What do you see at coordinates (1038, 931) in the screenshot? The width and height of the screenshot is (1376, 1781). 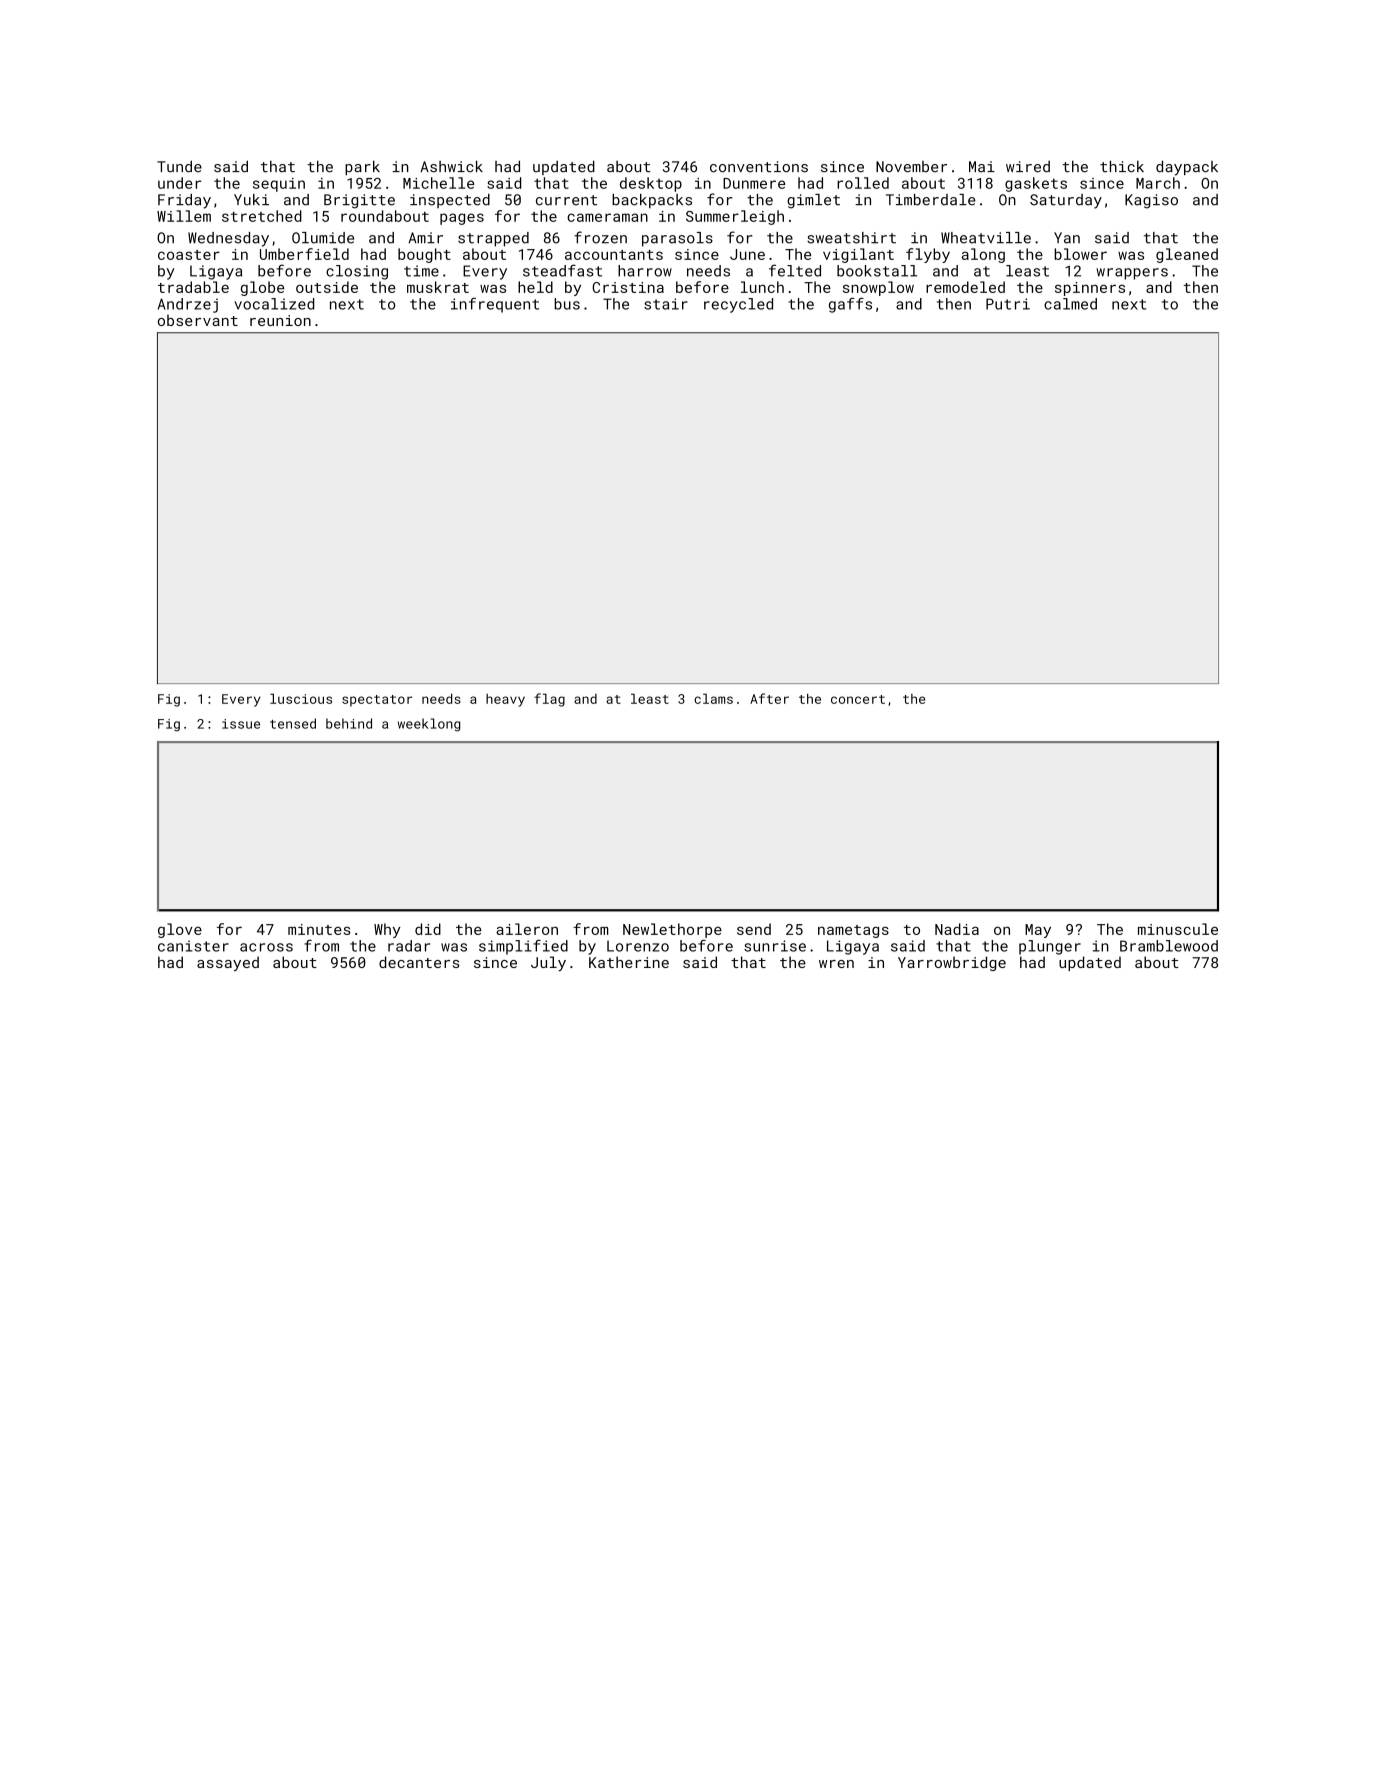 I see `May` at bounding box center [1038, 931].
